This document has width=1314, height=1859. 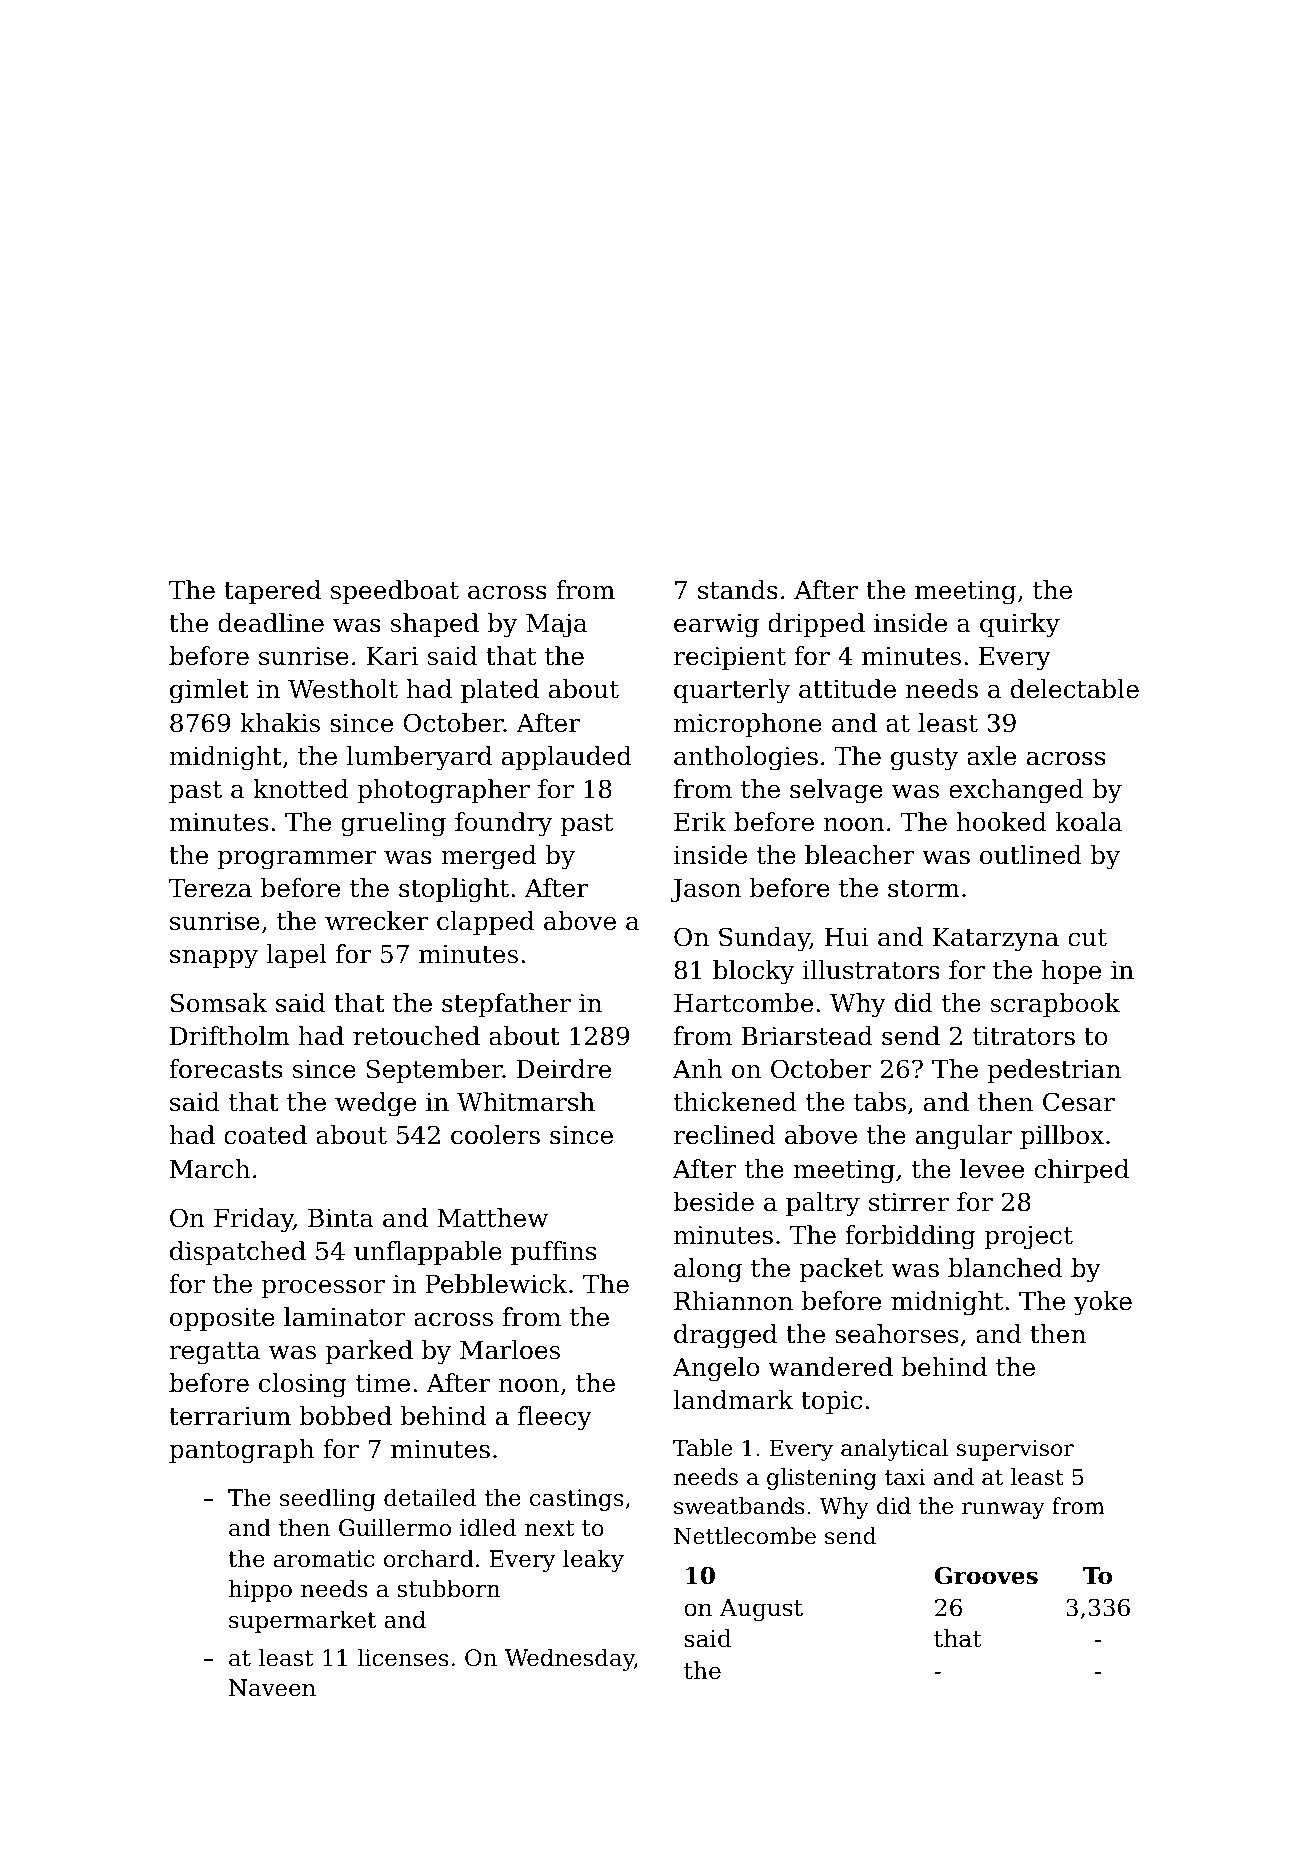 I want to click on beside, so click(x=713, y=1202).
